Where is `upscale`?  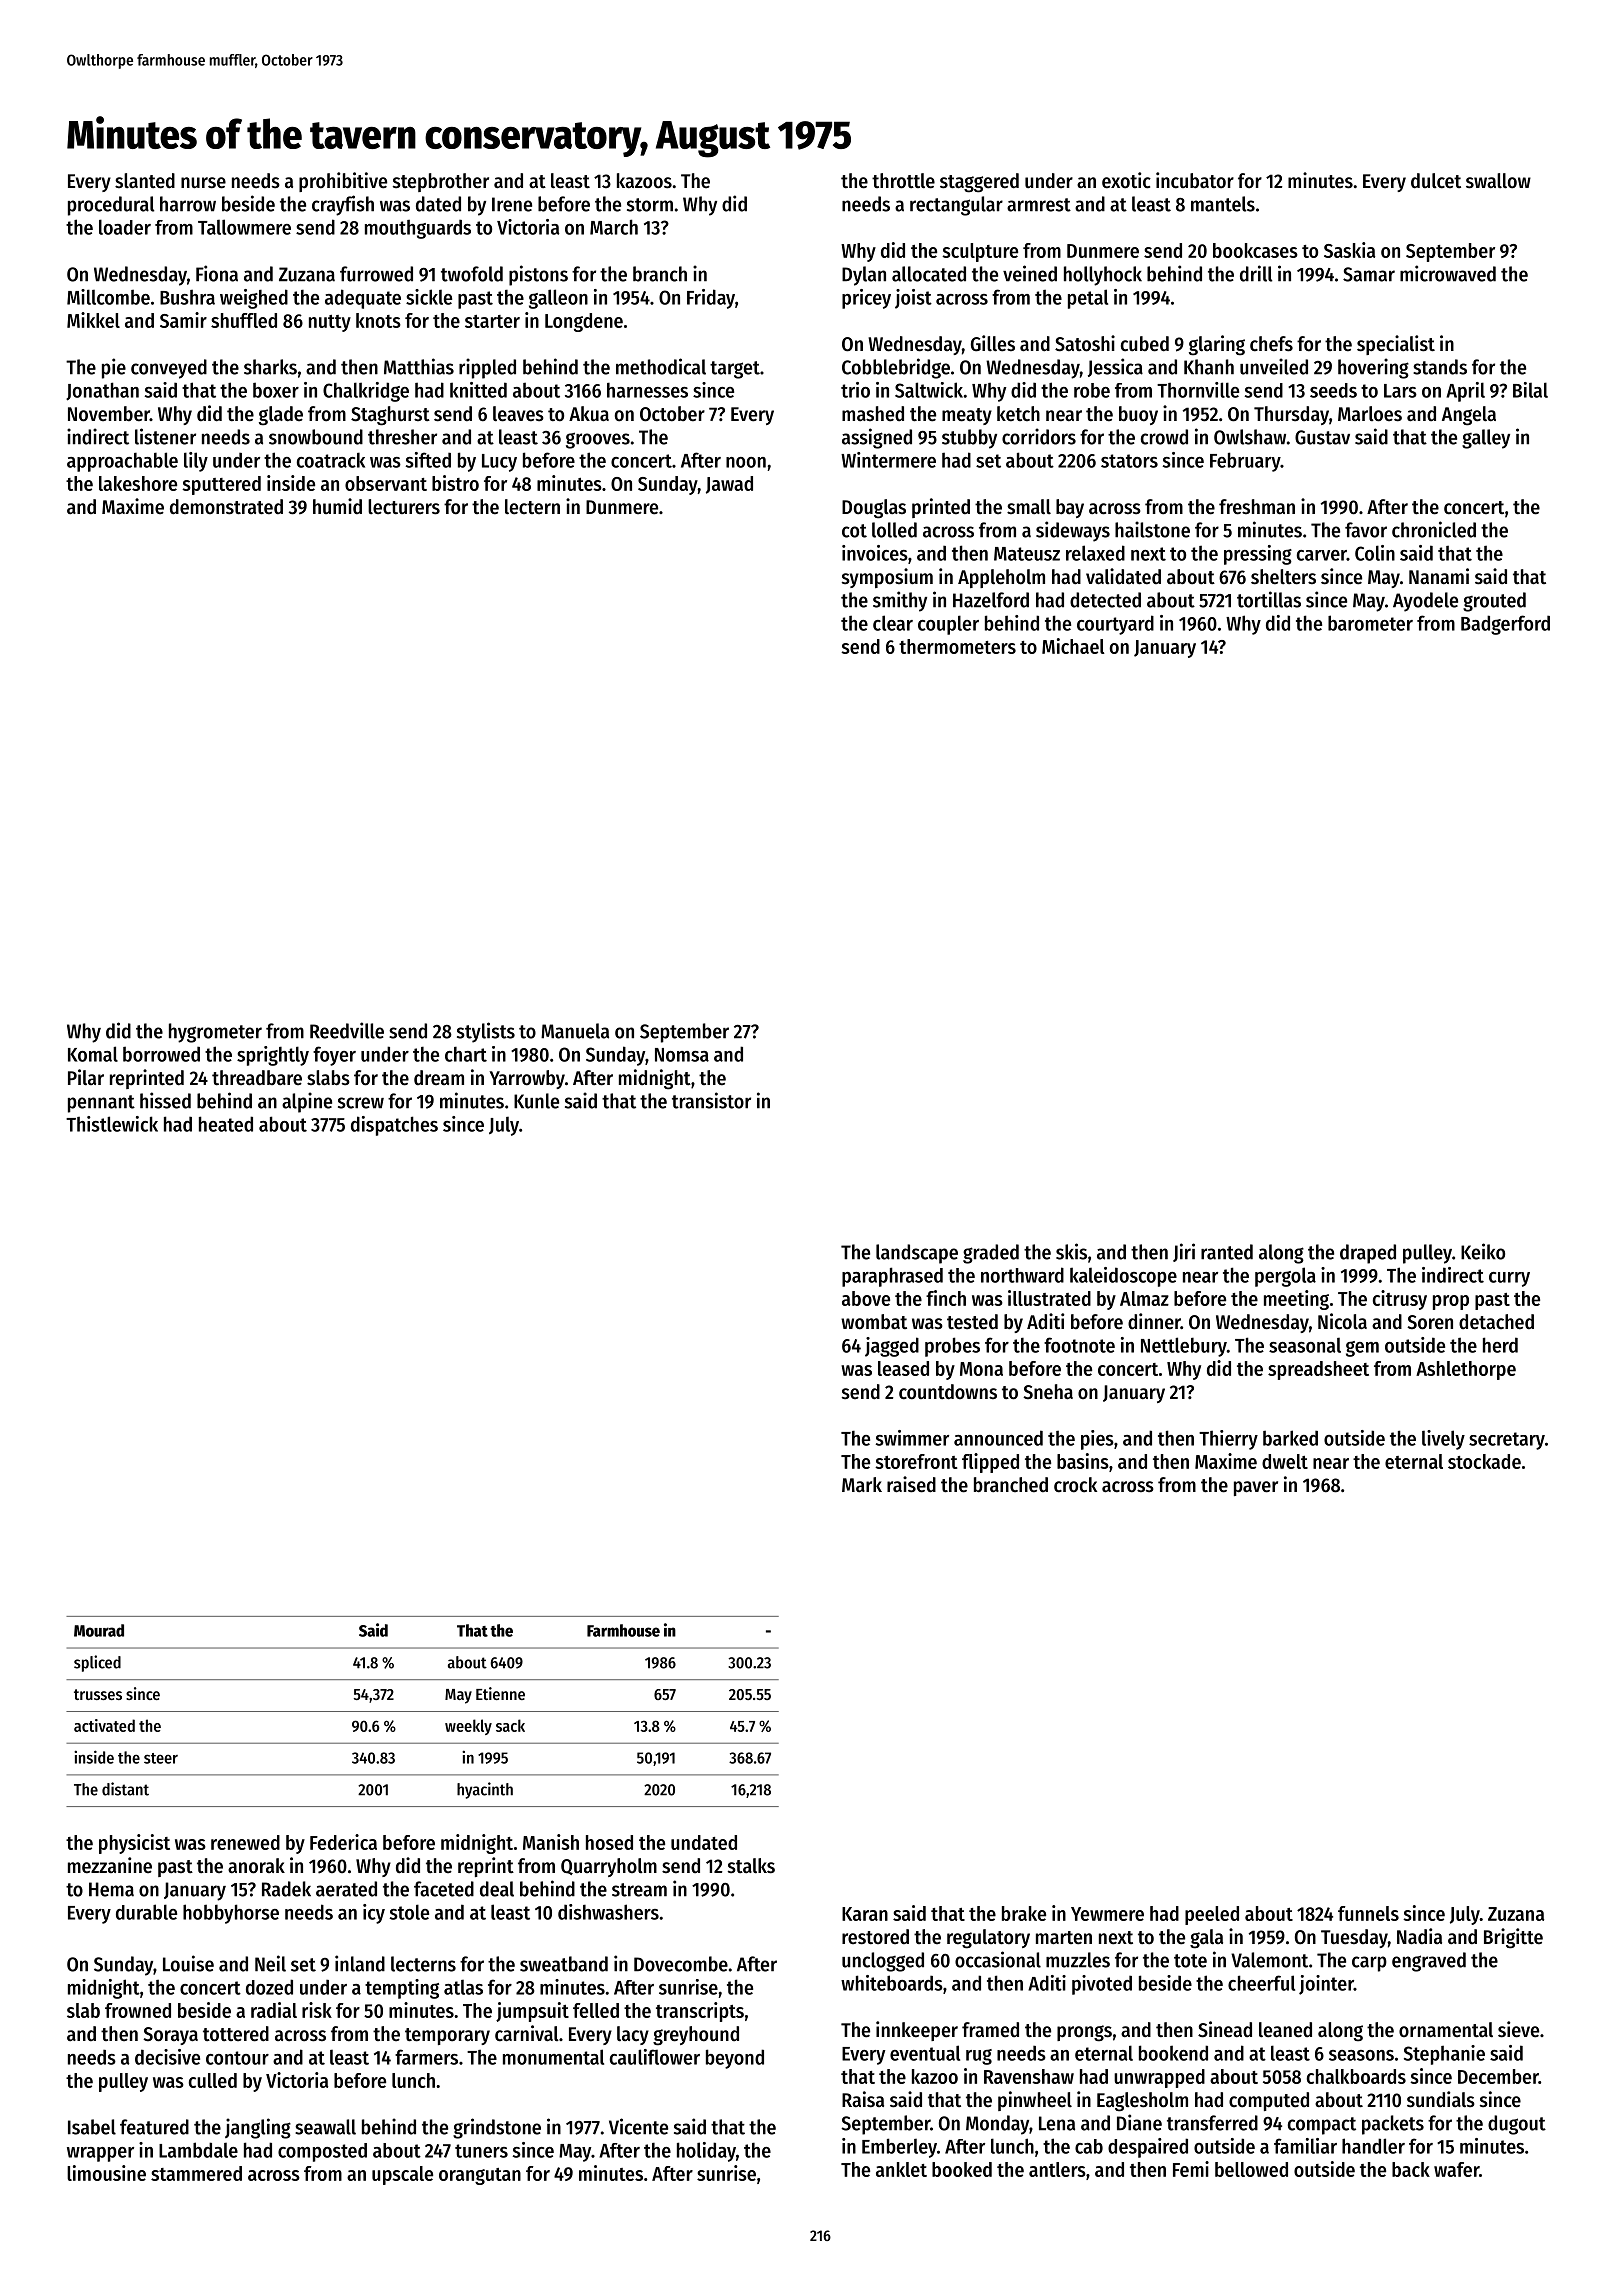
upscale is located at coordinates (402, 2175).
